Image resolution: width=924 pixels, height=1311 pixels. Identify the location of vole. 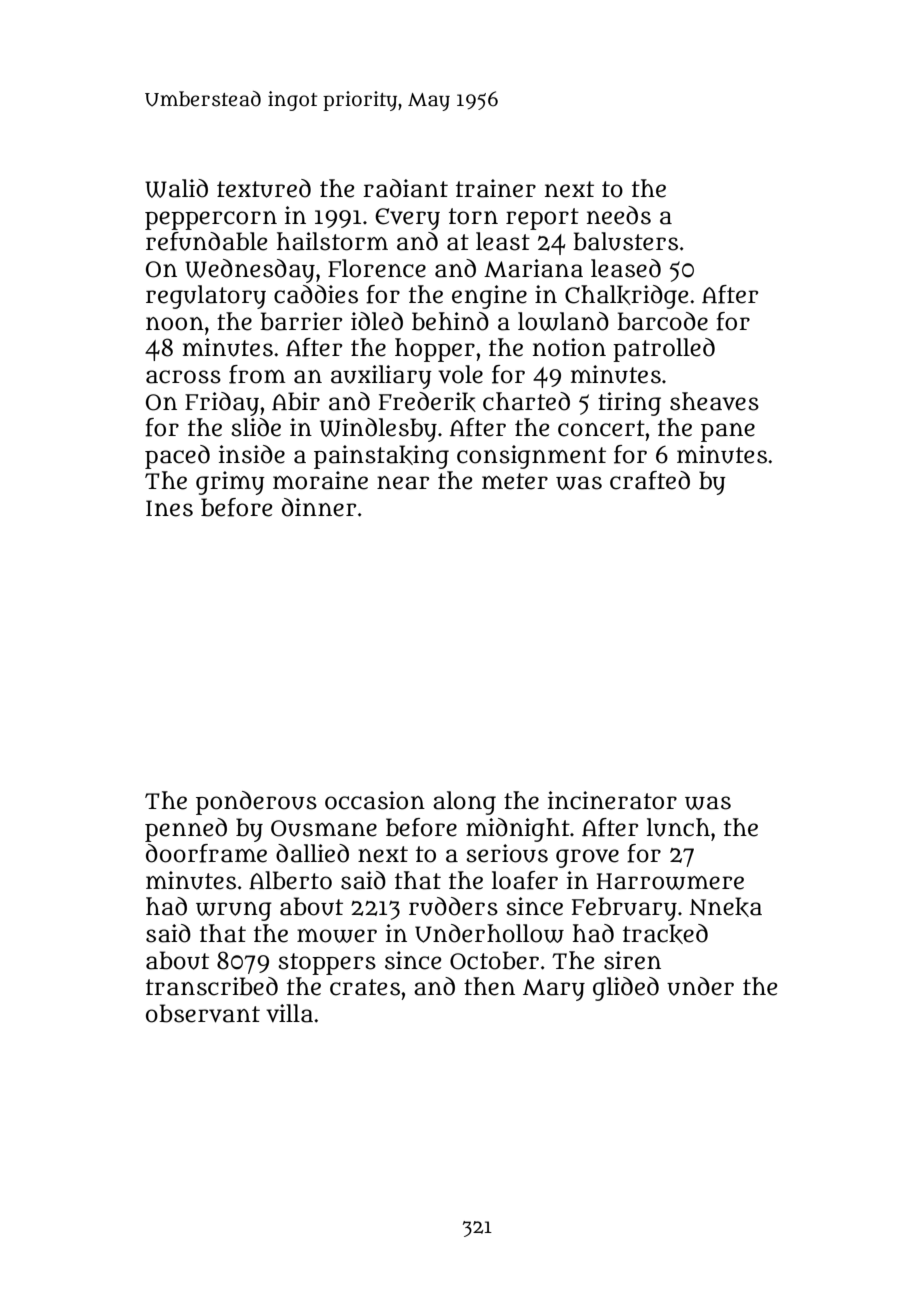
(460, 374).
